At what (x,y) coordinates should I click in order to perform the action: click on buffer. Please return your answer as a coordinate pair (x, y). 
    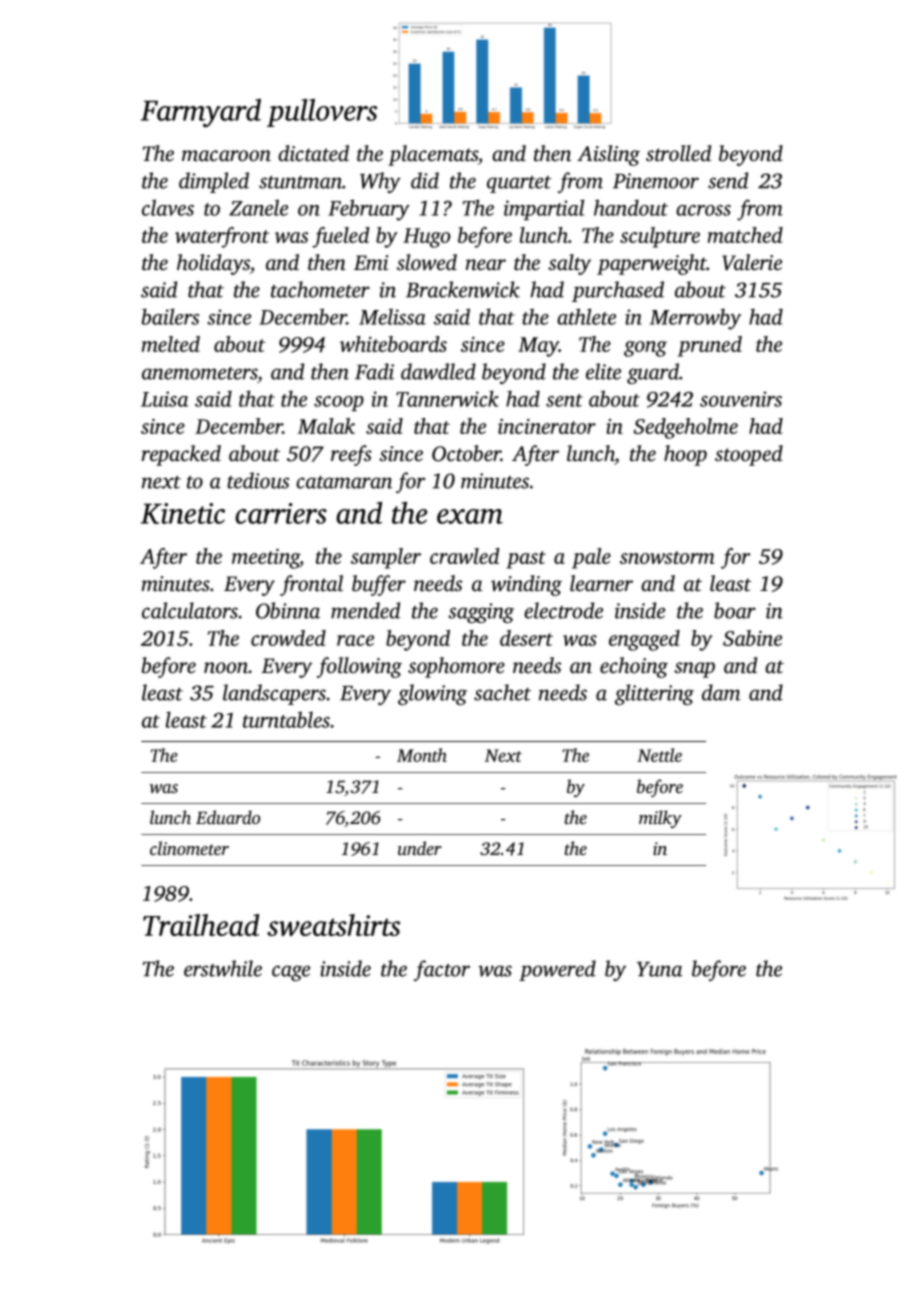
    Looking at the image, I should click on (379, 585).
